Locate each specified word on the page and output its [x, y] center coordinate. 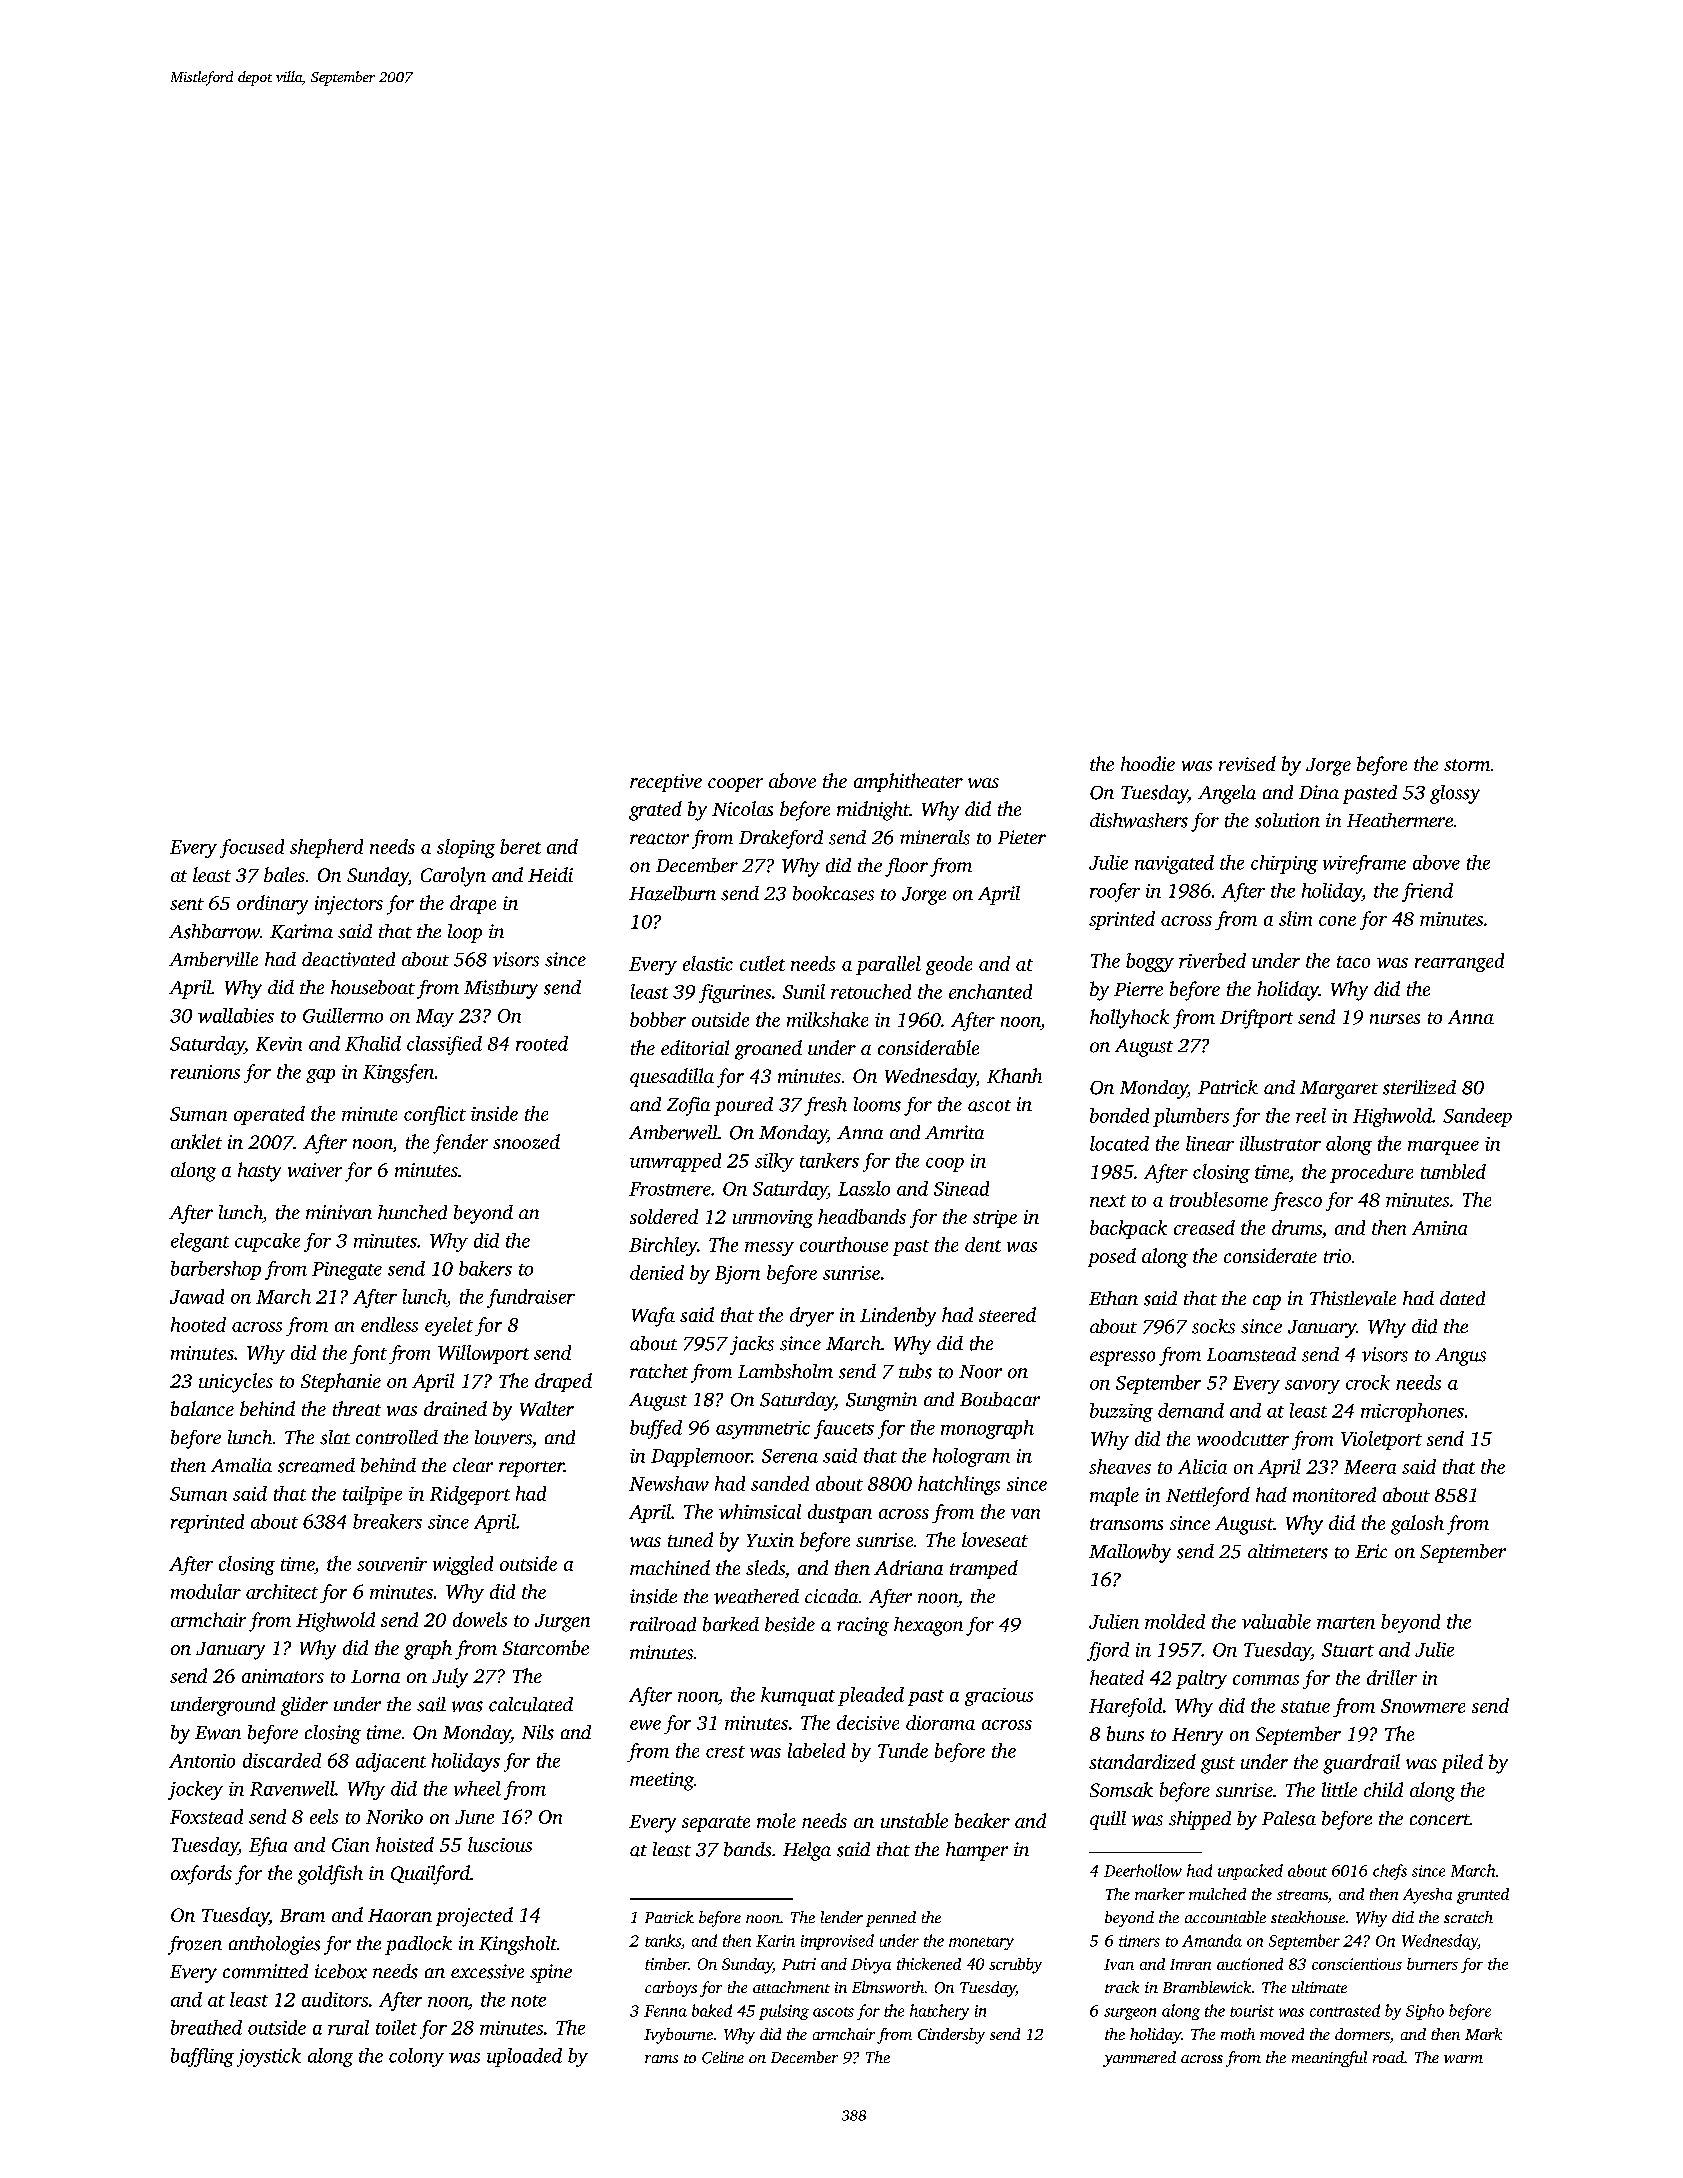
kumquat [798, 1696]
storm [1467, 765]
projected [474, 1917]
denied [657, 1272]
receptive [666, 783]
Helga [807, 1851]
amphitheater [908, 782]
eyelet [449, 1326]
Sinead [961, 1188]
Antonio [202, 1761]
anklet [196, 1141]
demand [1191, 1410]
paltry [1201, 1679]
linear [1210, 1143]
